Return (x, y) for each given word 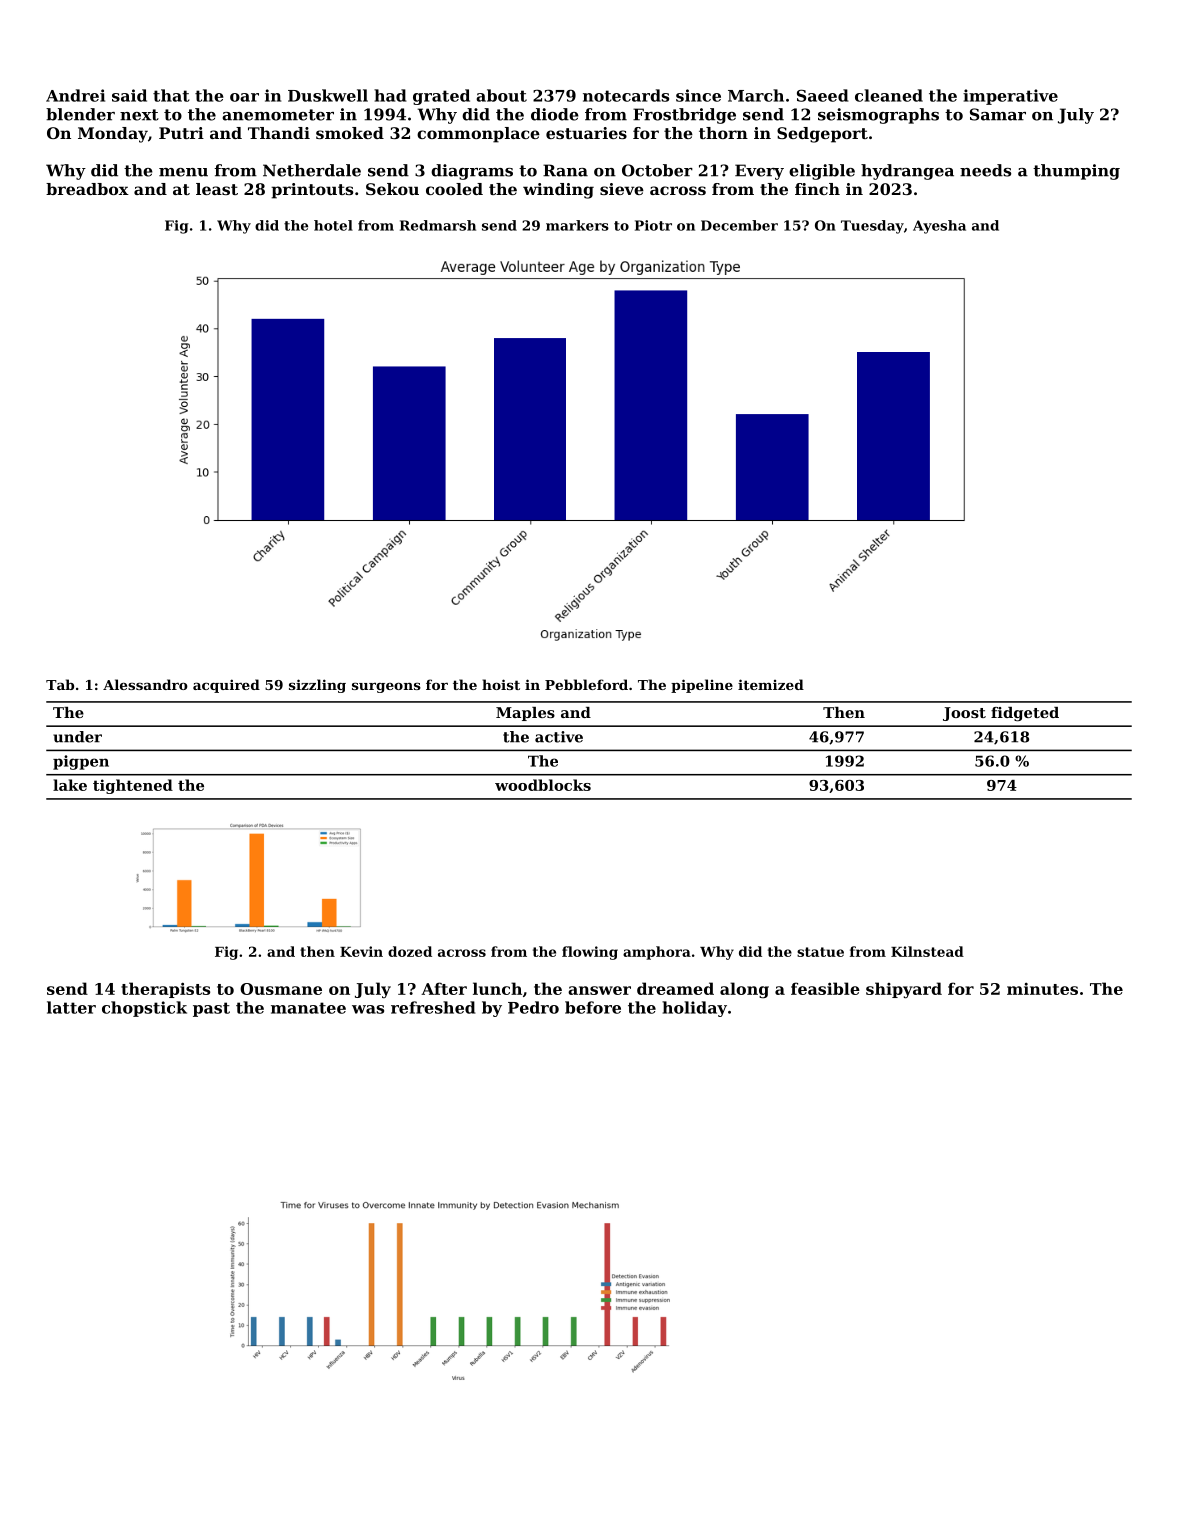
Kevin (361, 951)
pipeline (702, 686)
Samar (998, 114)
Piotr (653, 225)
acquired (226, 686)
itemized (771, 684)
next (139, 115)
